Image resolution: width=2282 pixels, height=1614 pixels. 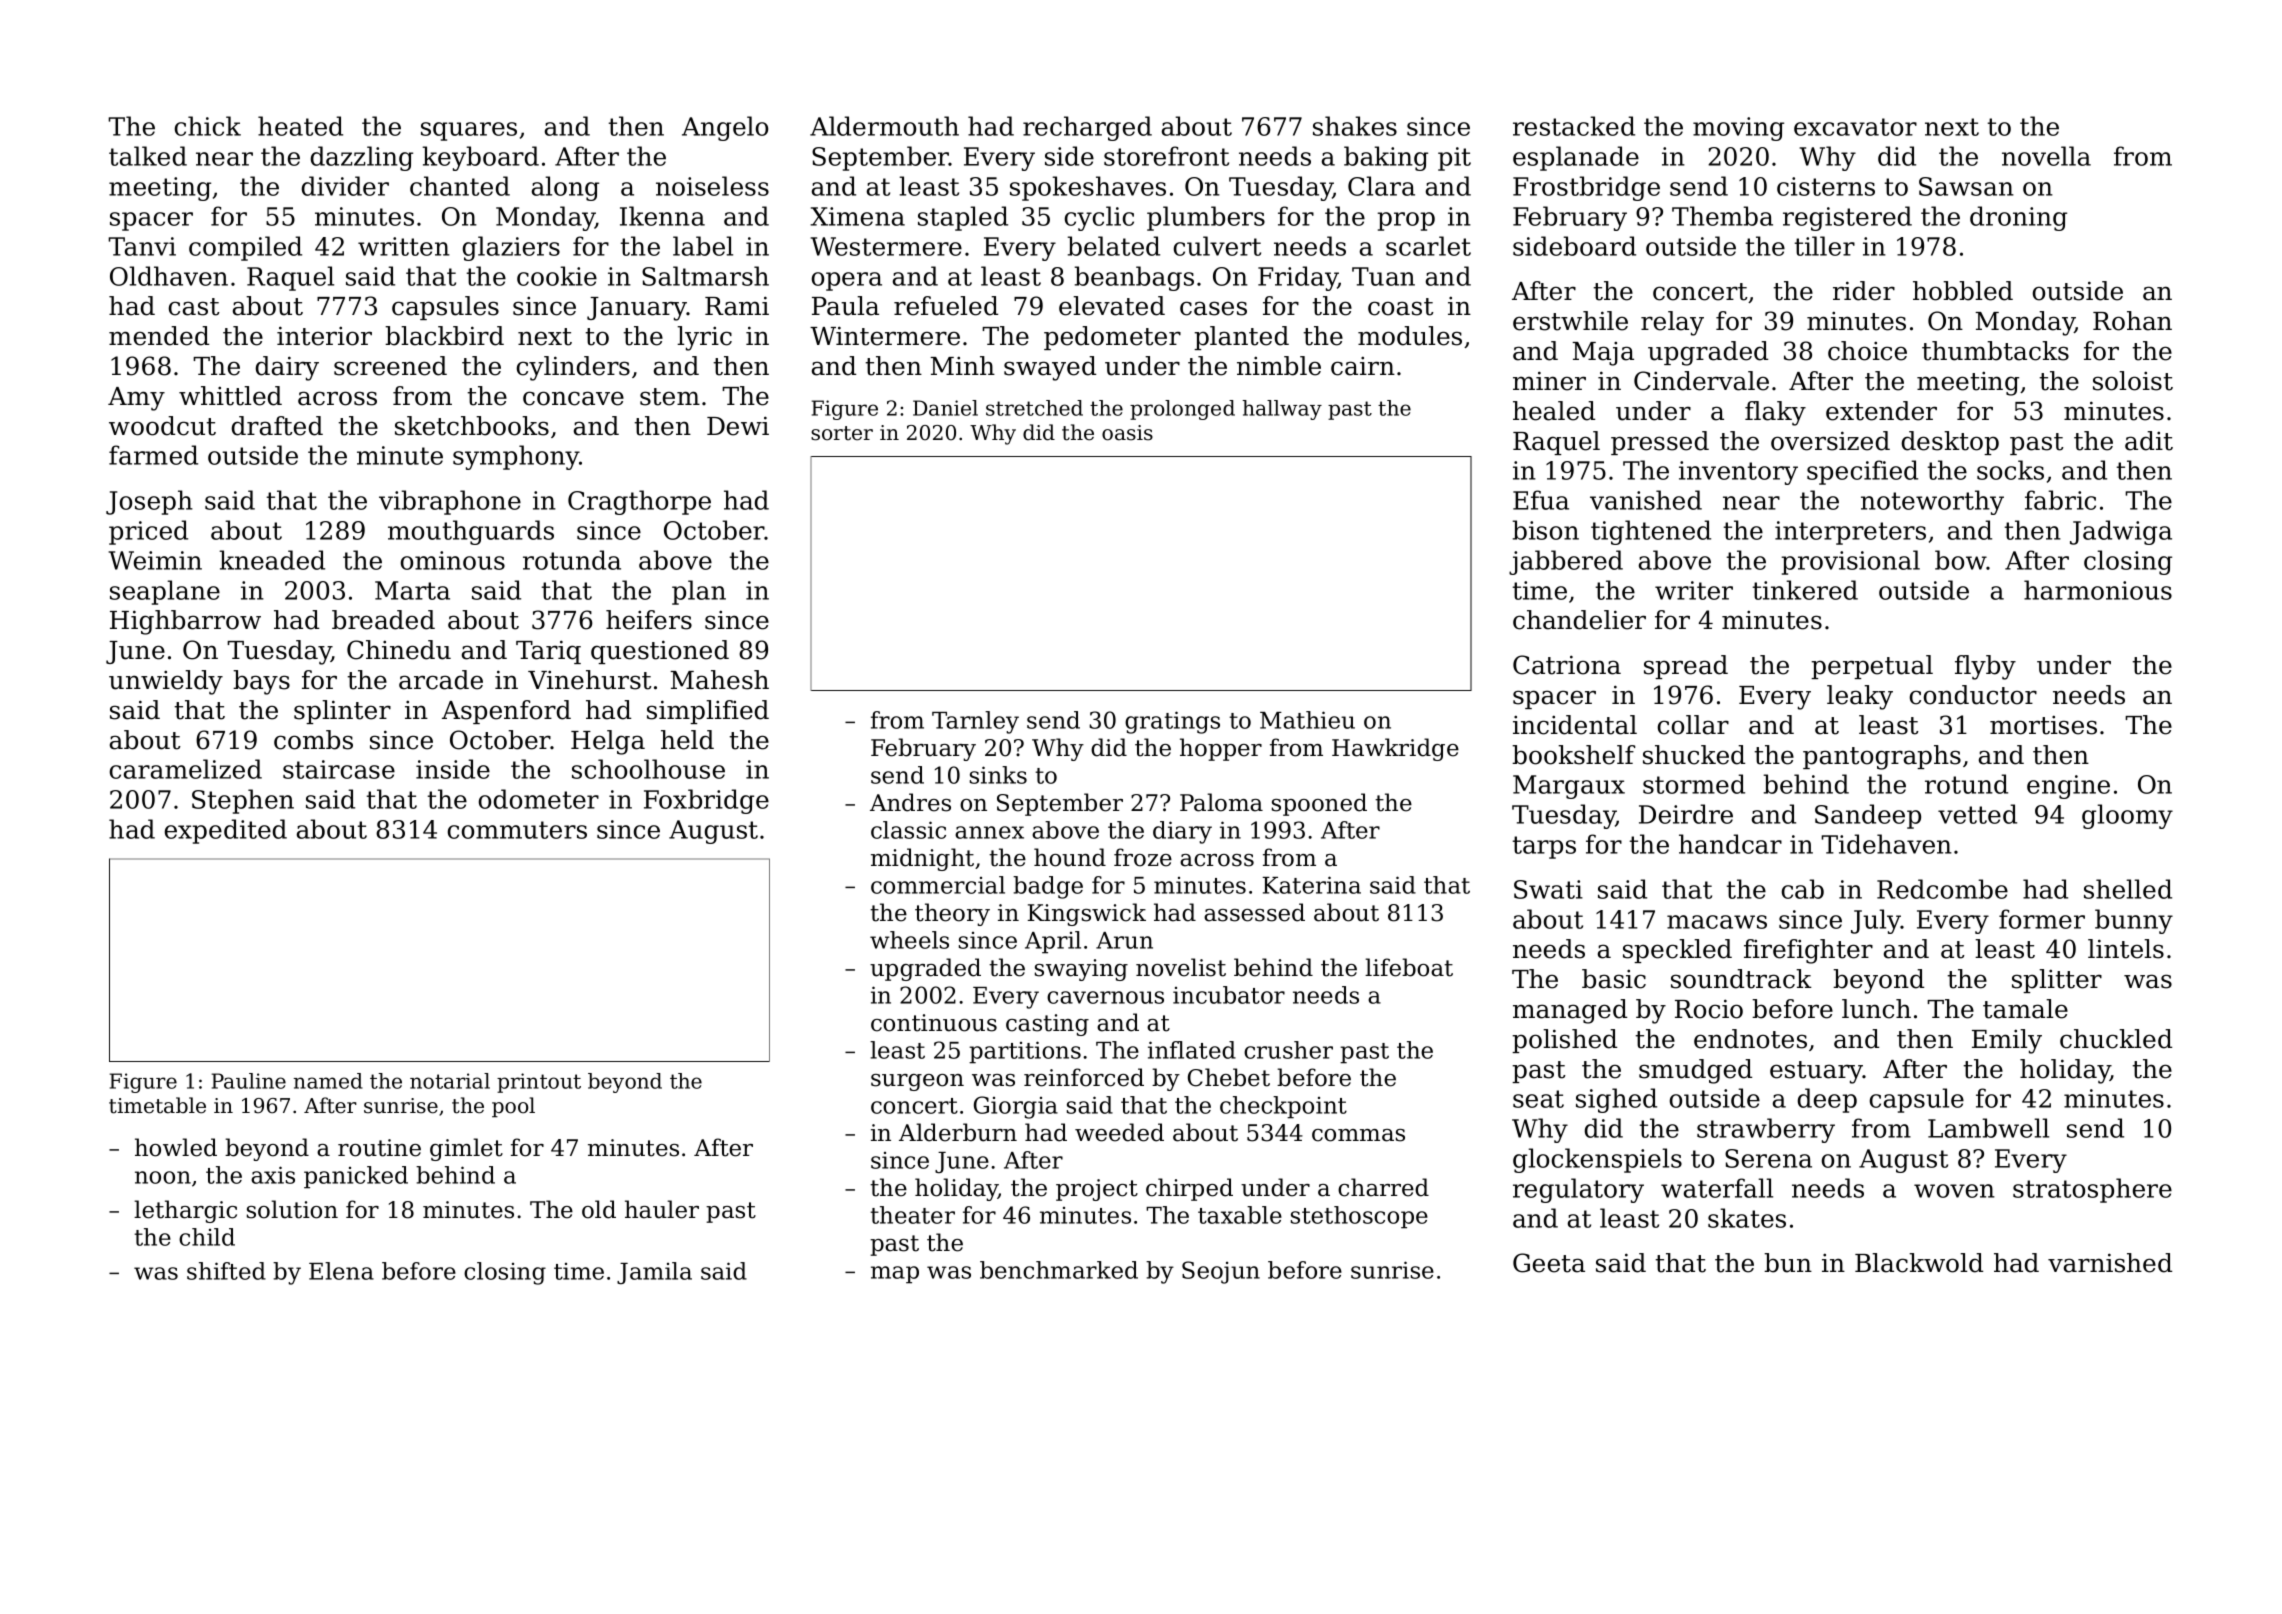 I want to click on swaying, so click(x=1081, y=970).
